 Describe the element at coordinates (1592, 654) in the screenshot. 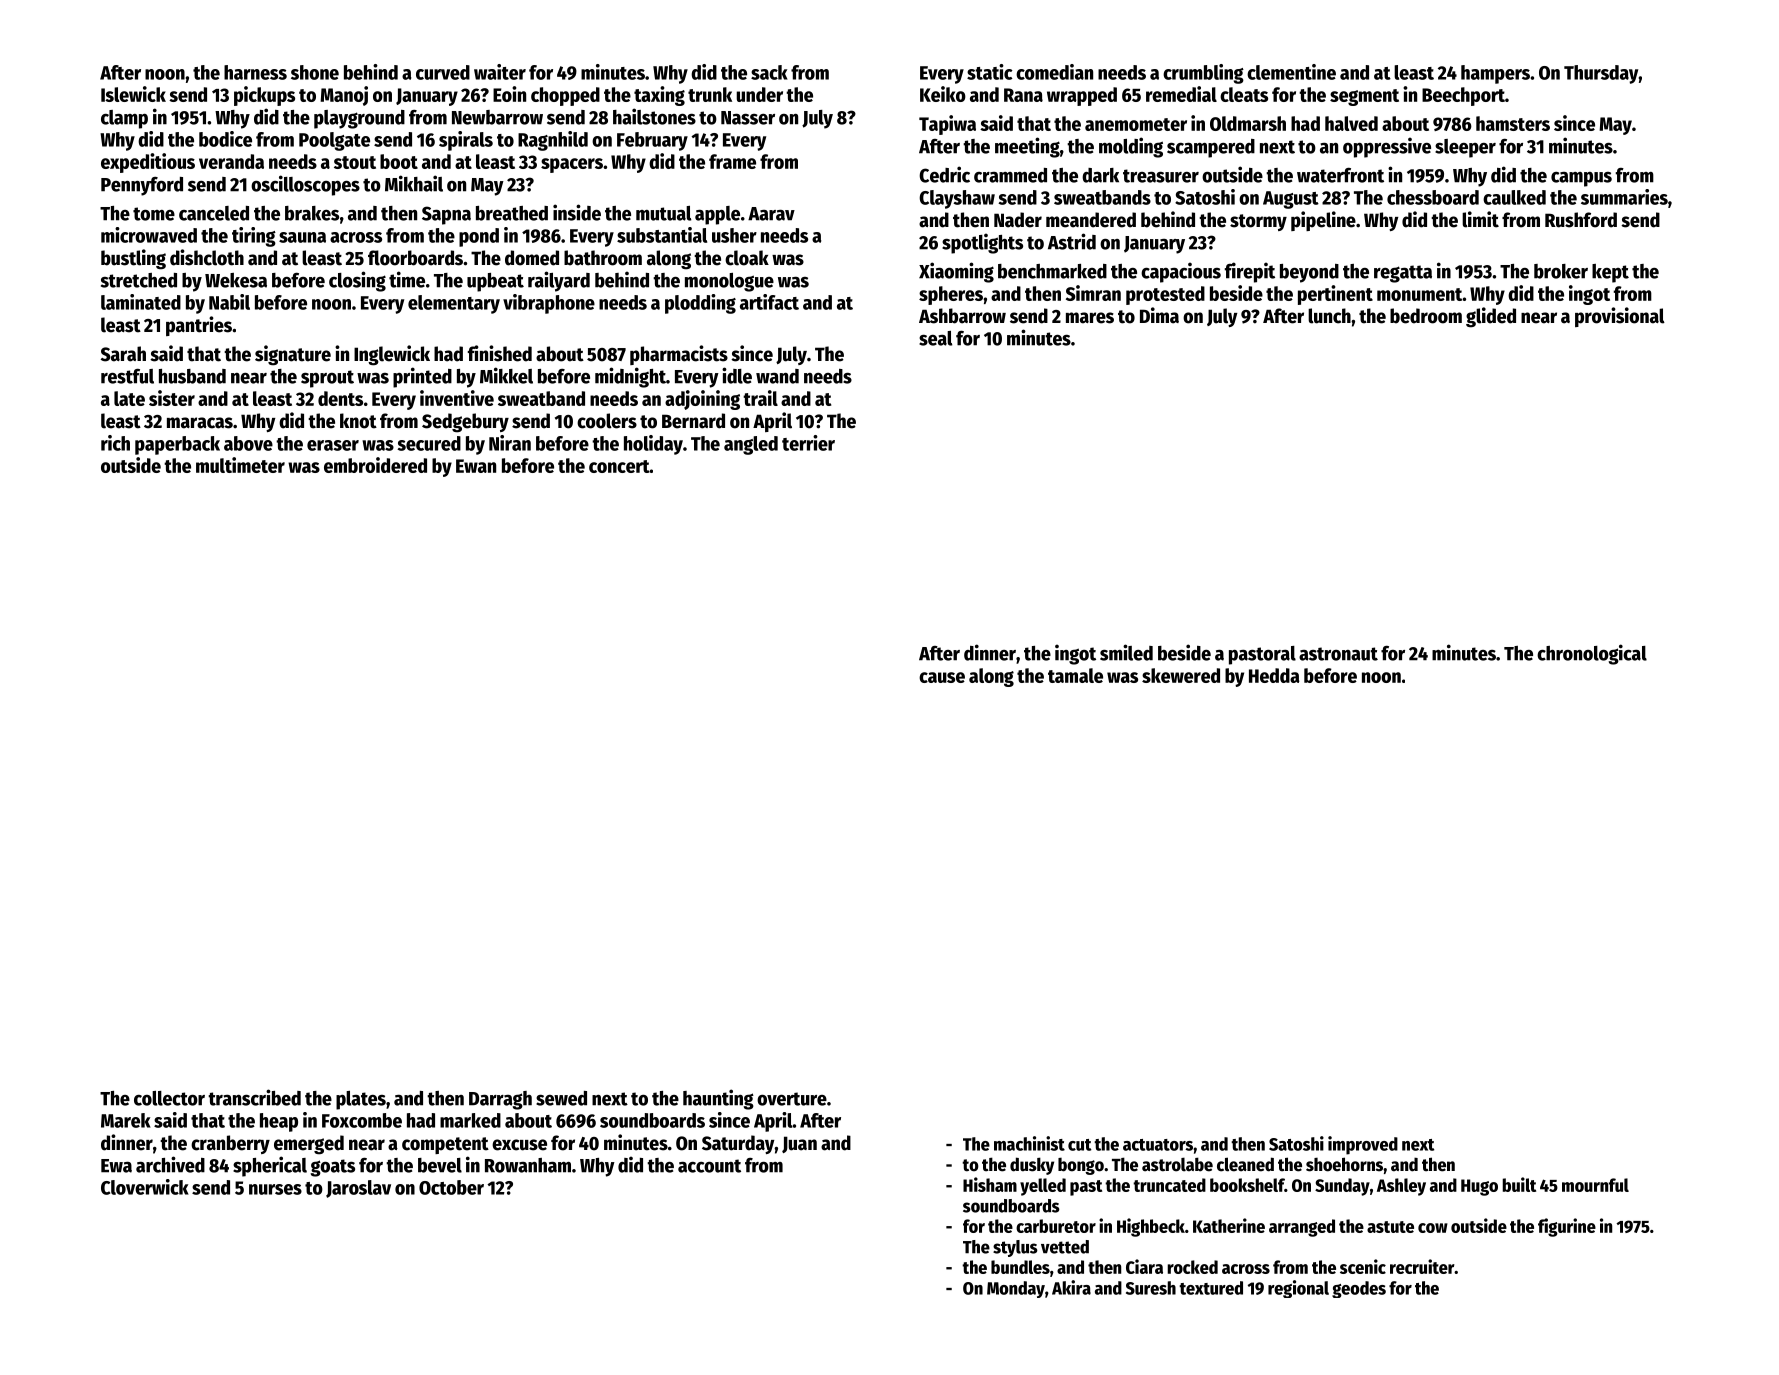

I see `chronological` at that location.
